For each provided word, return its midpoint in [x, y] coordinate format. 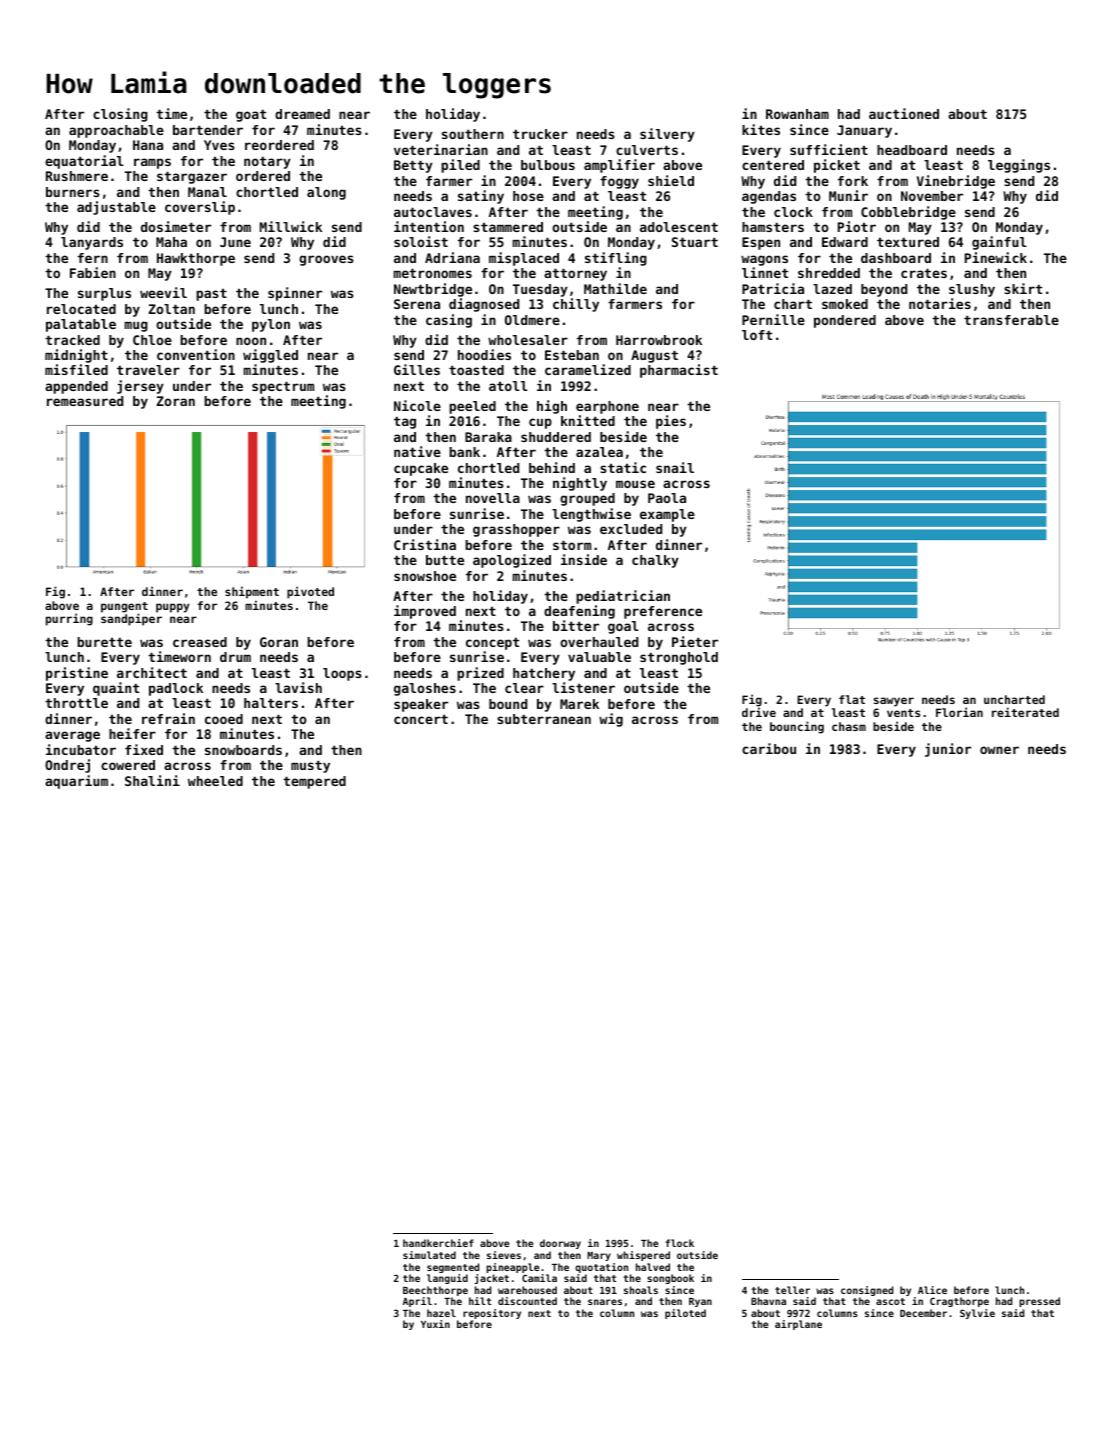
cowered [128, 765]
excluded [631, 529]
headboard [912, 150]
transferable [1011, 320]
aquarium [76, 782]
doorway [560, 1244]
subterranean [544, 719]
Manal [207, 192]
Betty [413, 166]
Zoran [175, 401]
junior [948, 750]
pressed [1039, 1302]
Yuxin [435, 1324]
